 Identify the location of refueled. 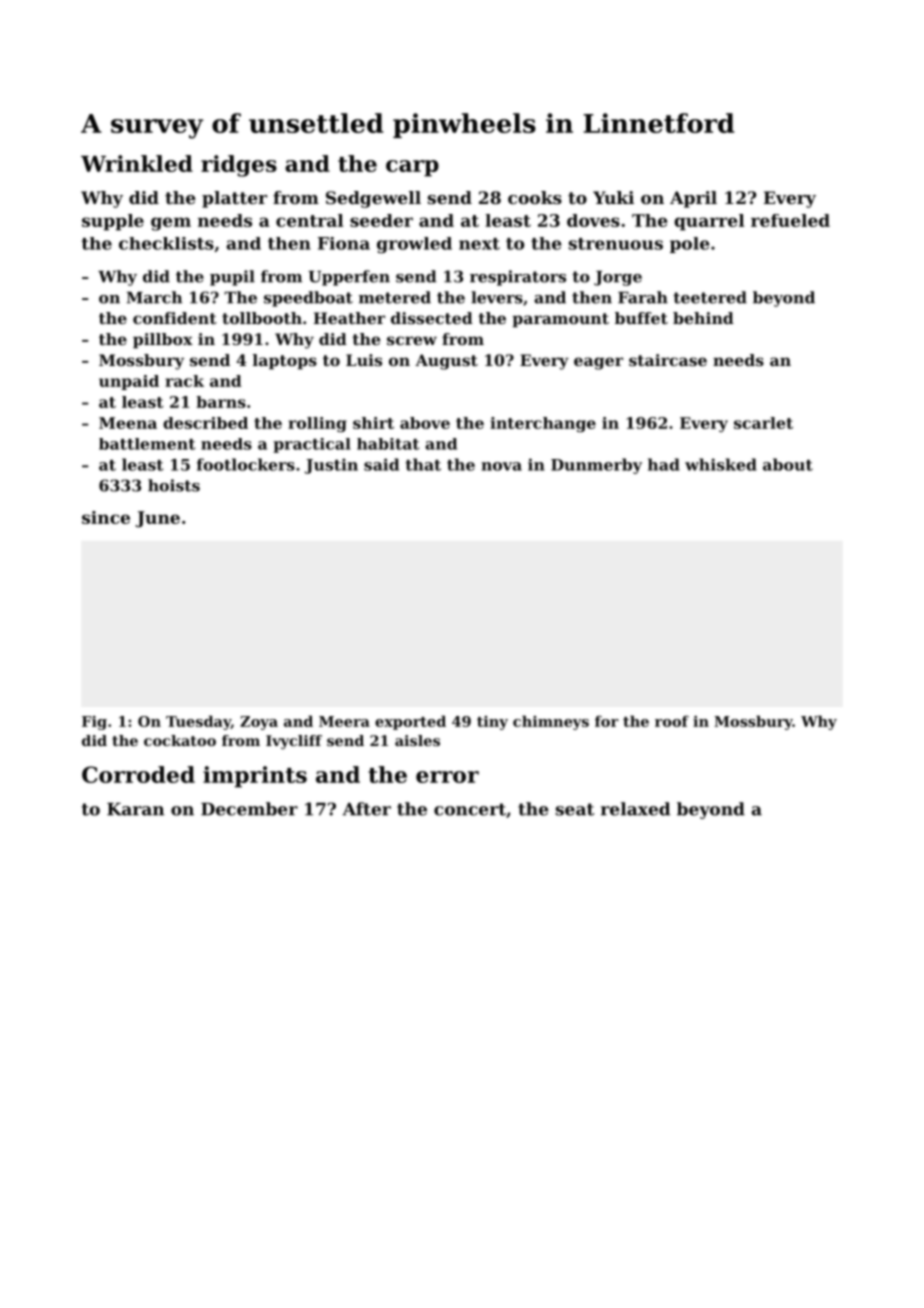
(790, 220).
